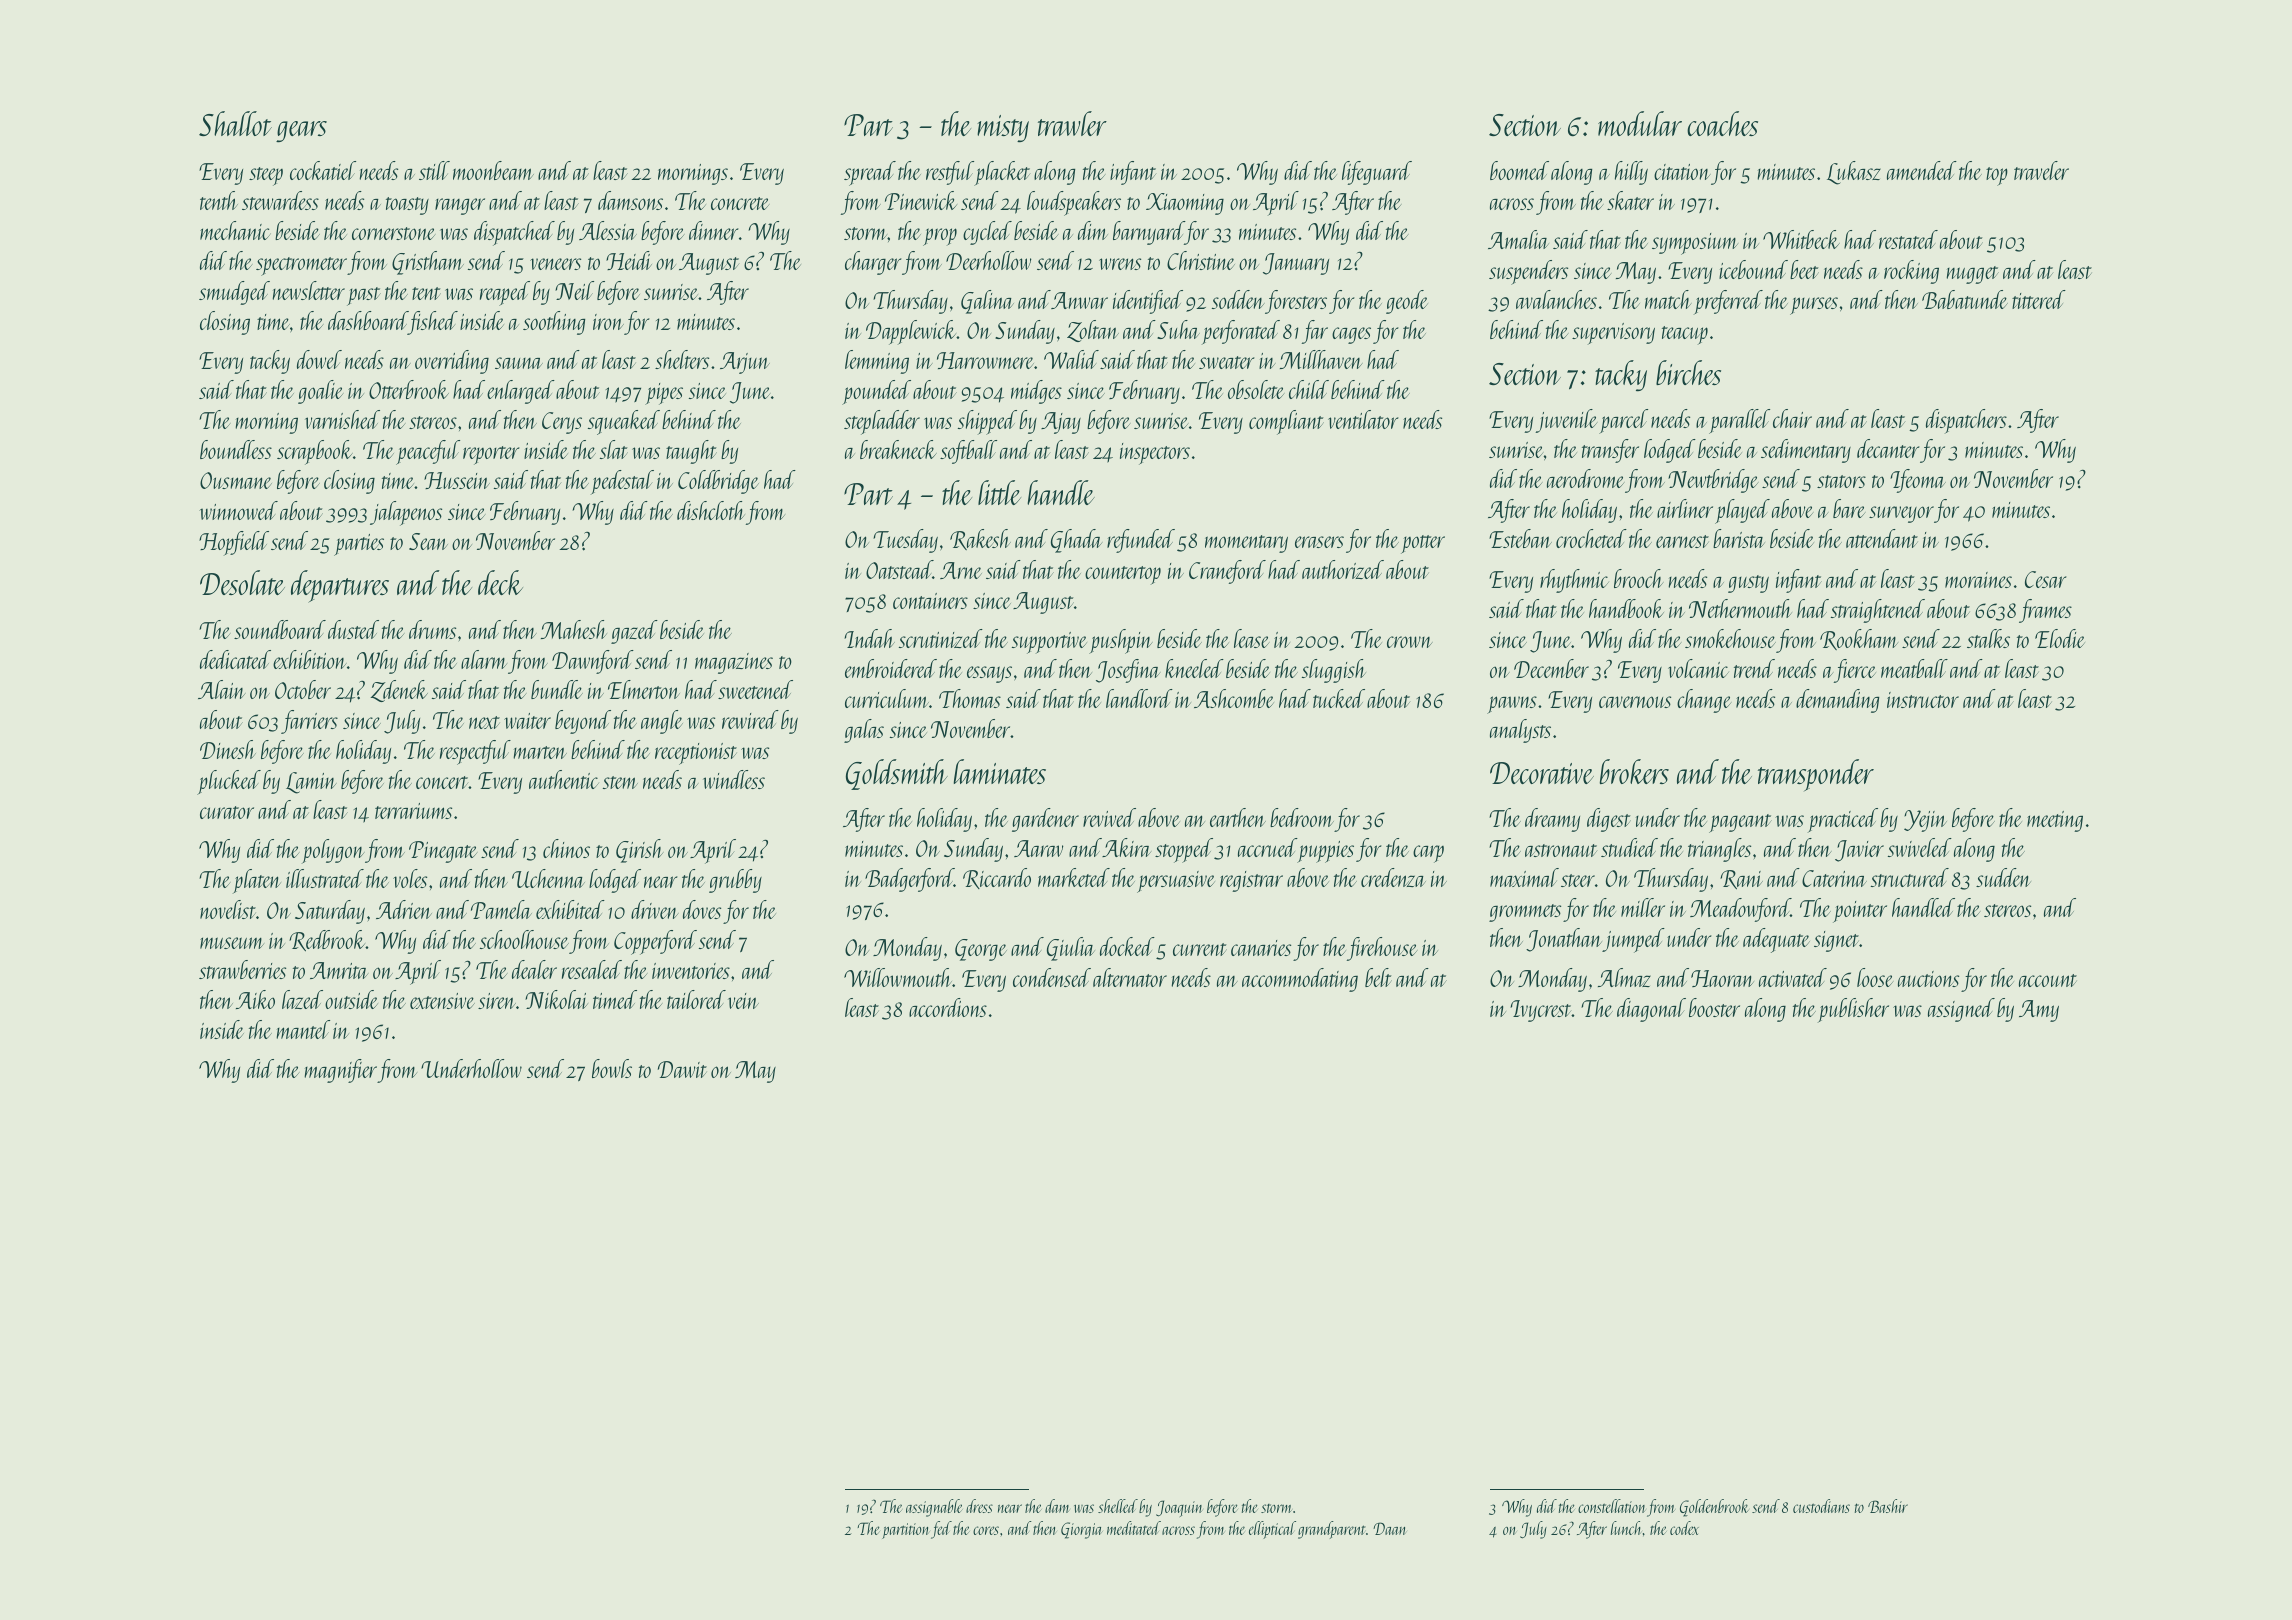 Image resolution: width=2292 pixels, height=1620 pixels. I want to click on pointer, so click(1860, 912).
